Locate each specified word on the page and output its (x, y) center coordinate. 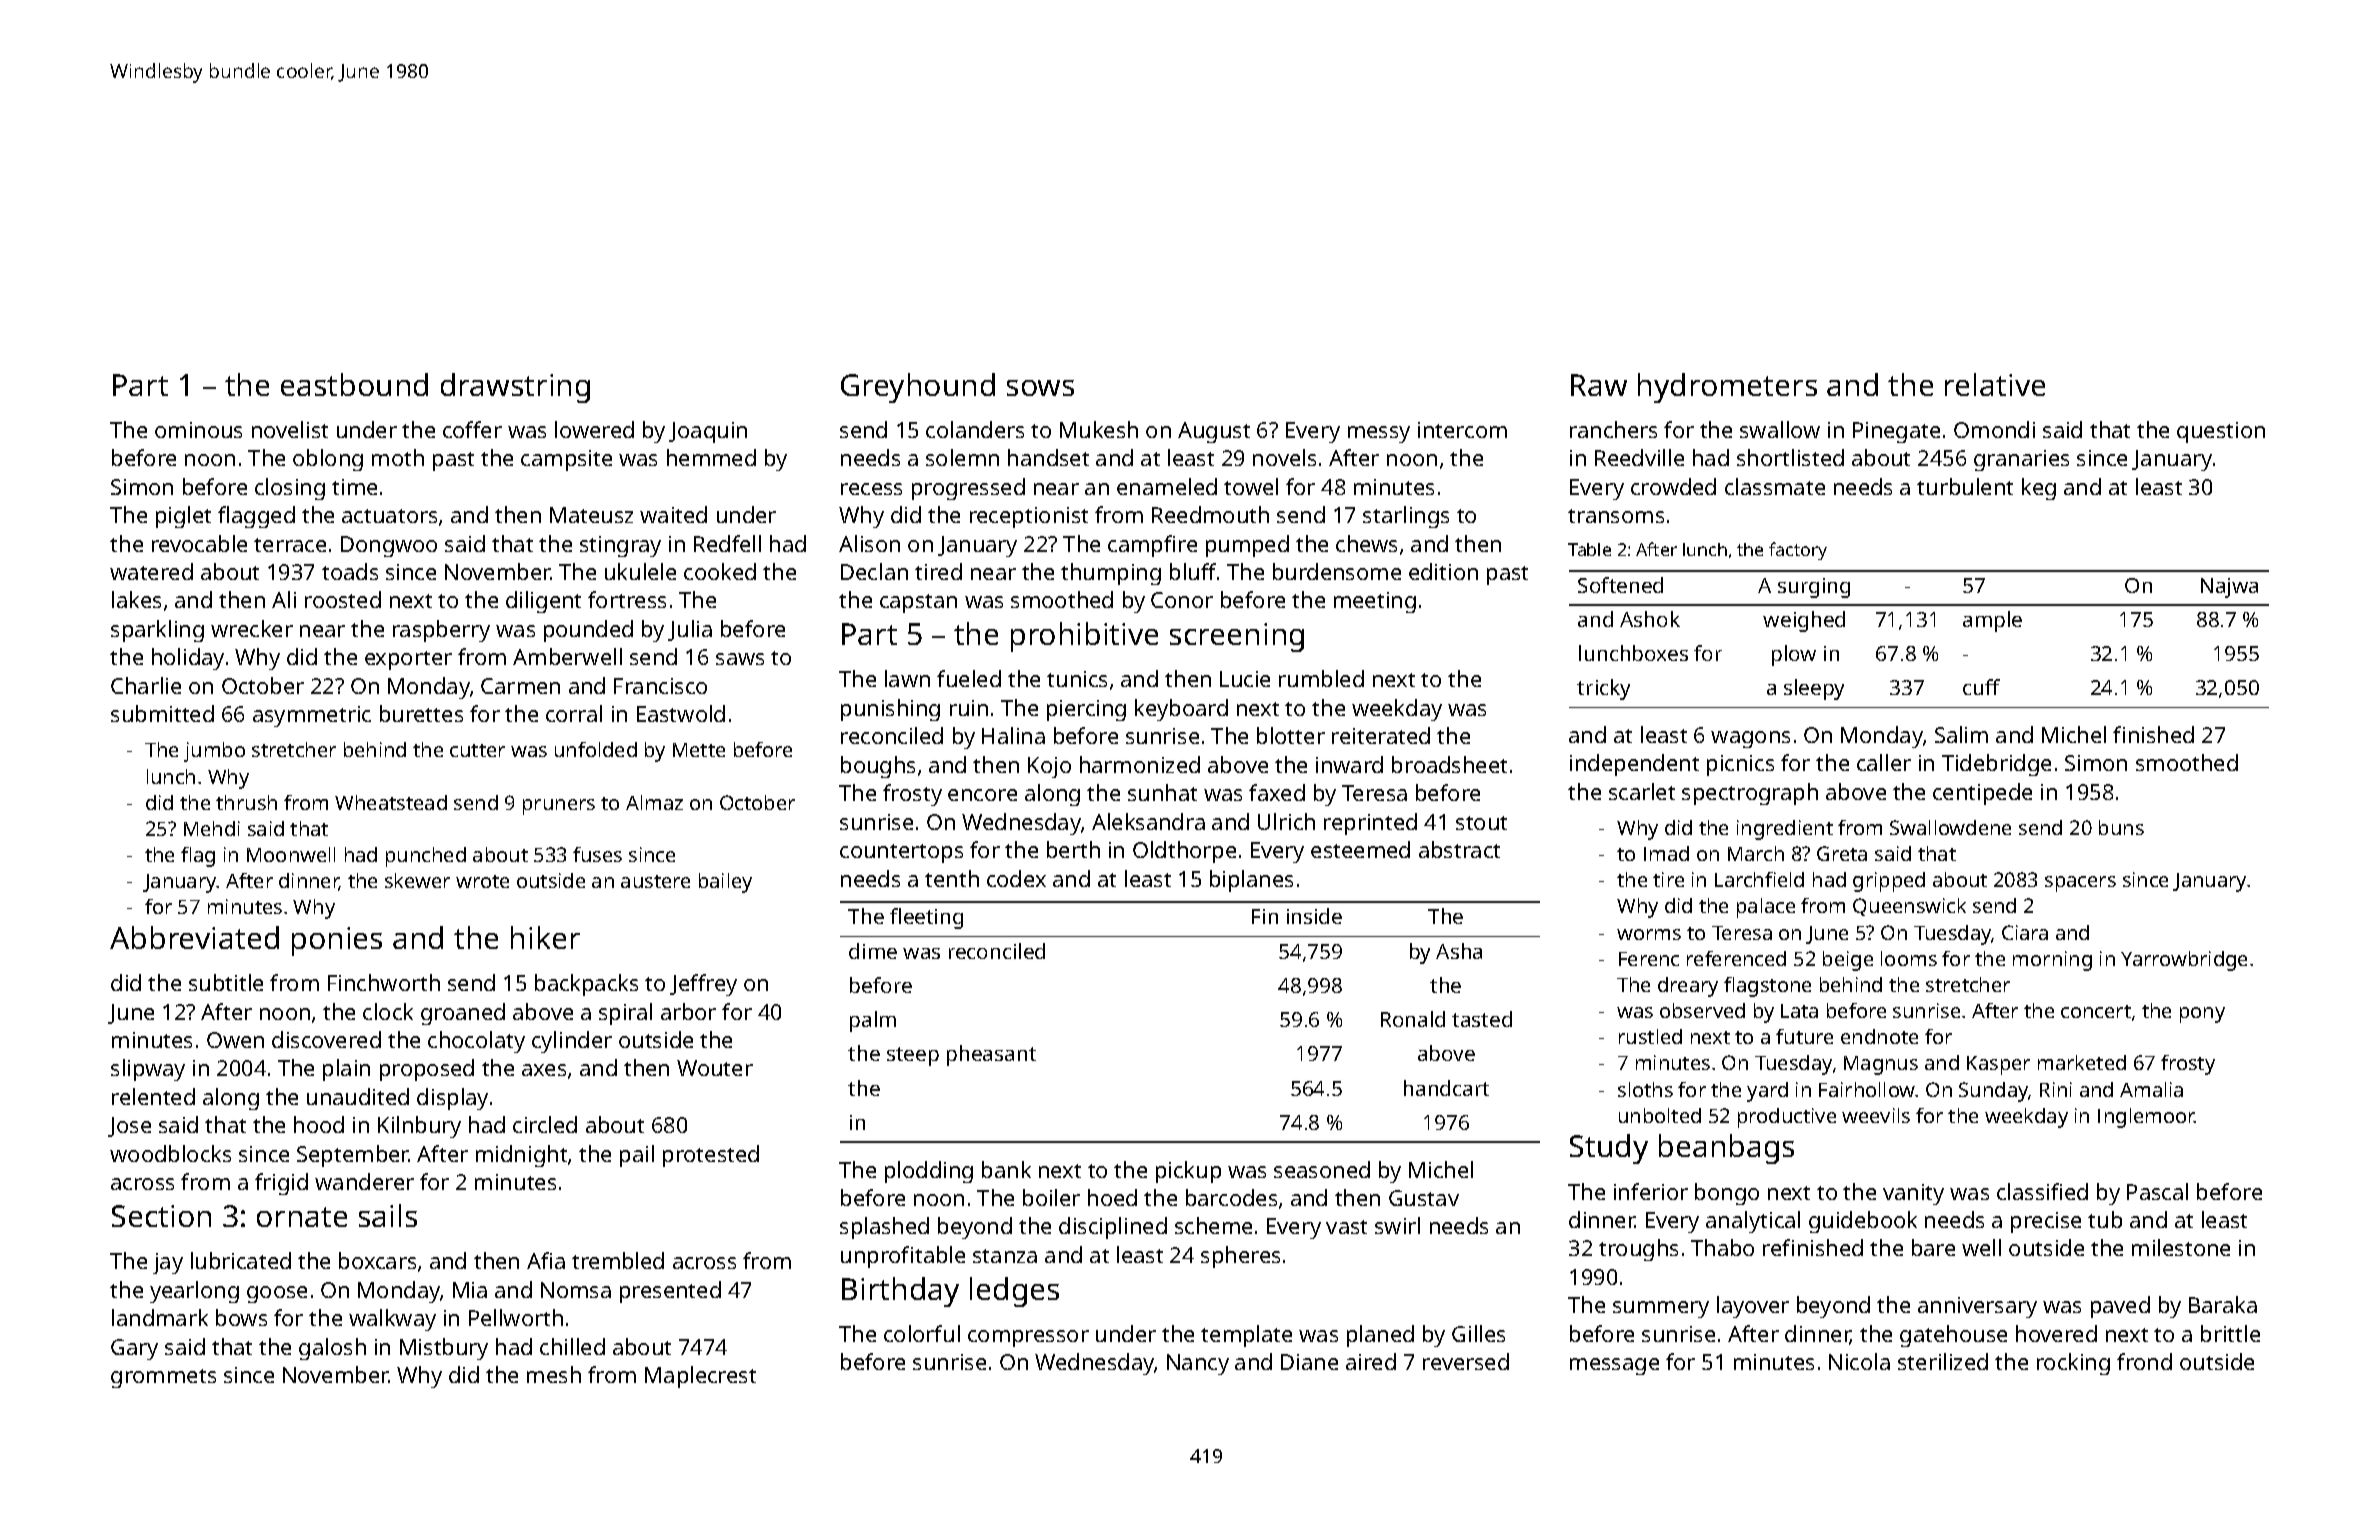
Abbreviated (194, 937)
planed (1380, 1336)
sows (1040, 388)
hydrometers (1727, 388)
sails (388, 1215)
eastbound (354, 384)
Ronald (1413, 1019)
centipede (1982, 794)
